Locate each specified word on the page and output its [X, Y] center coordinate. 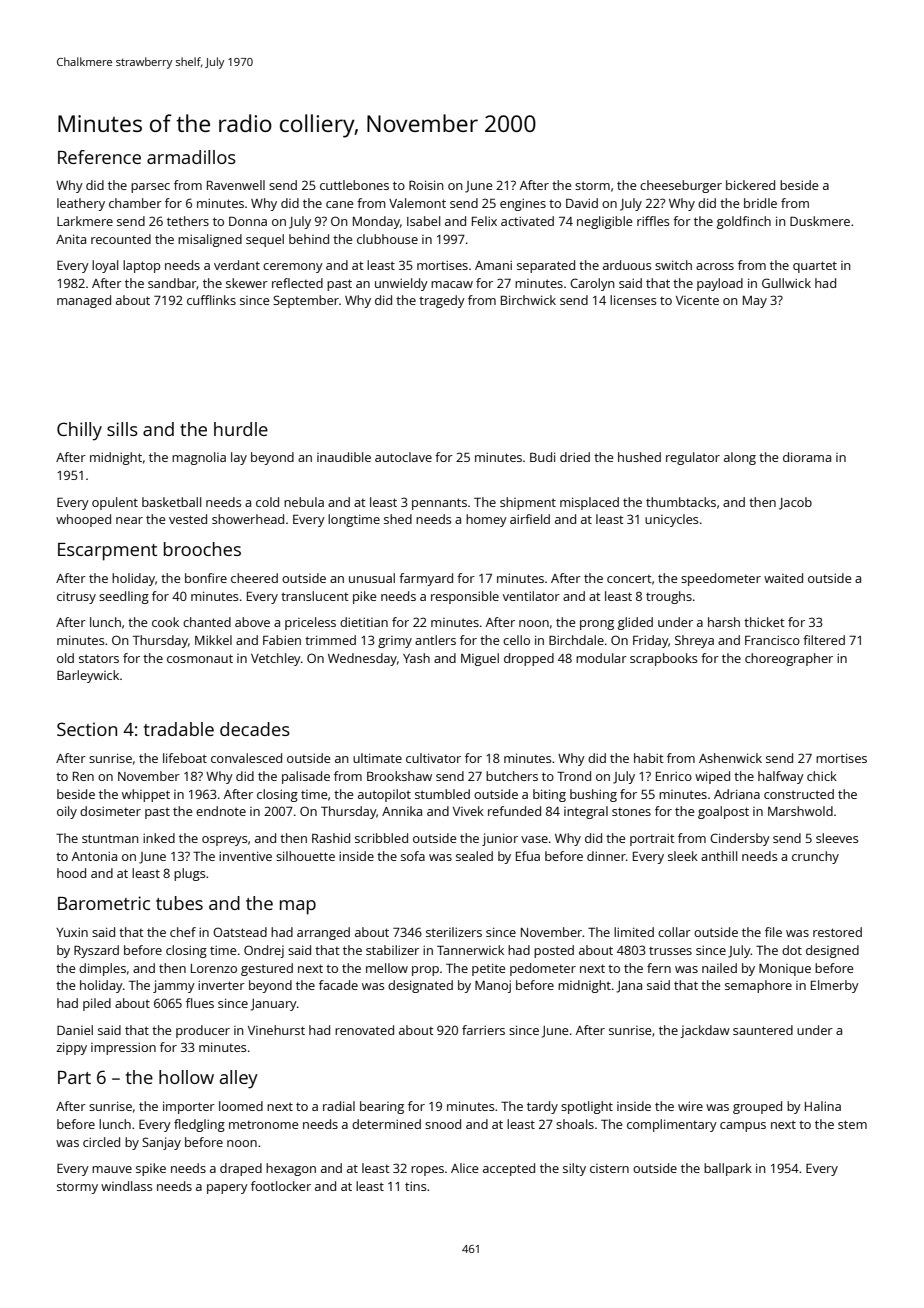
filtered [824, 640]
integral [586, 812]
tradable [179, 729]
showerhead [248, 519]
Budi [542, 457]
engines [523, 205]
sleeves [837, 838]
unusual [372, 578]
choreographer [789, 659]
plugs [189, 874]
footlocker [281, 1186]
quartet [815, 267]
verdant [237, 265]
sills [122, 429]
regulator [693, 458]
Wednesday [362, 659]
